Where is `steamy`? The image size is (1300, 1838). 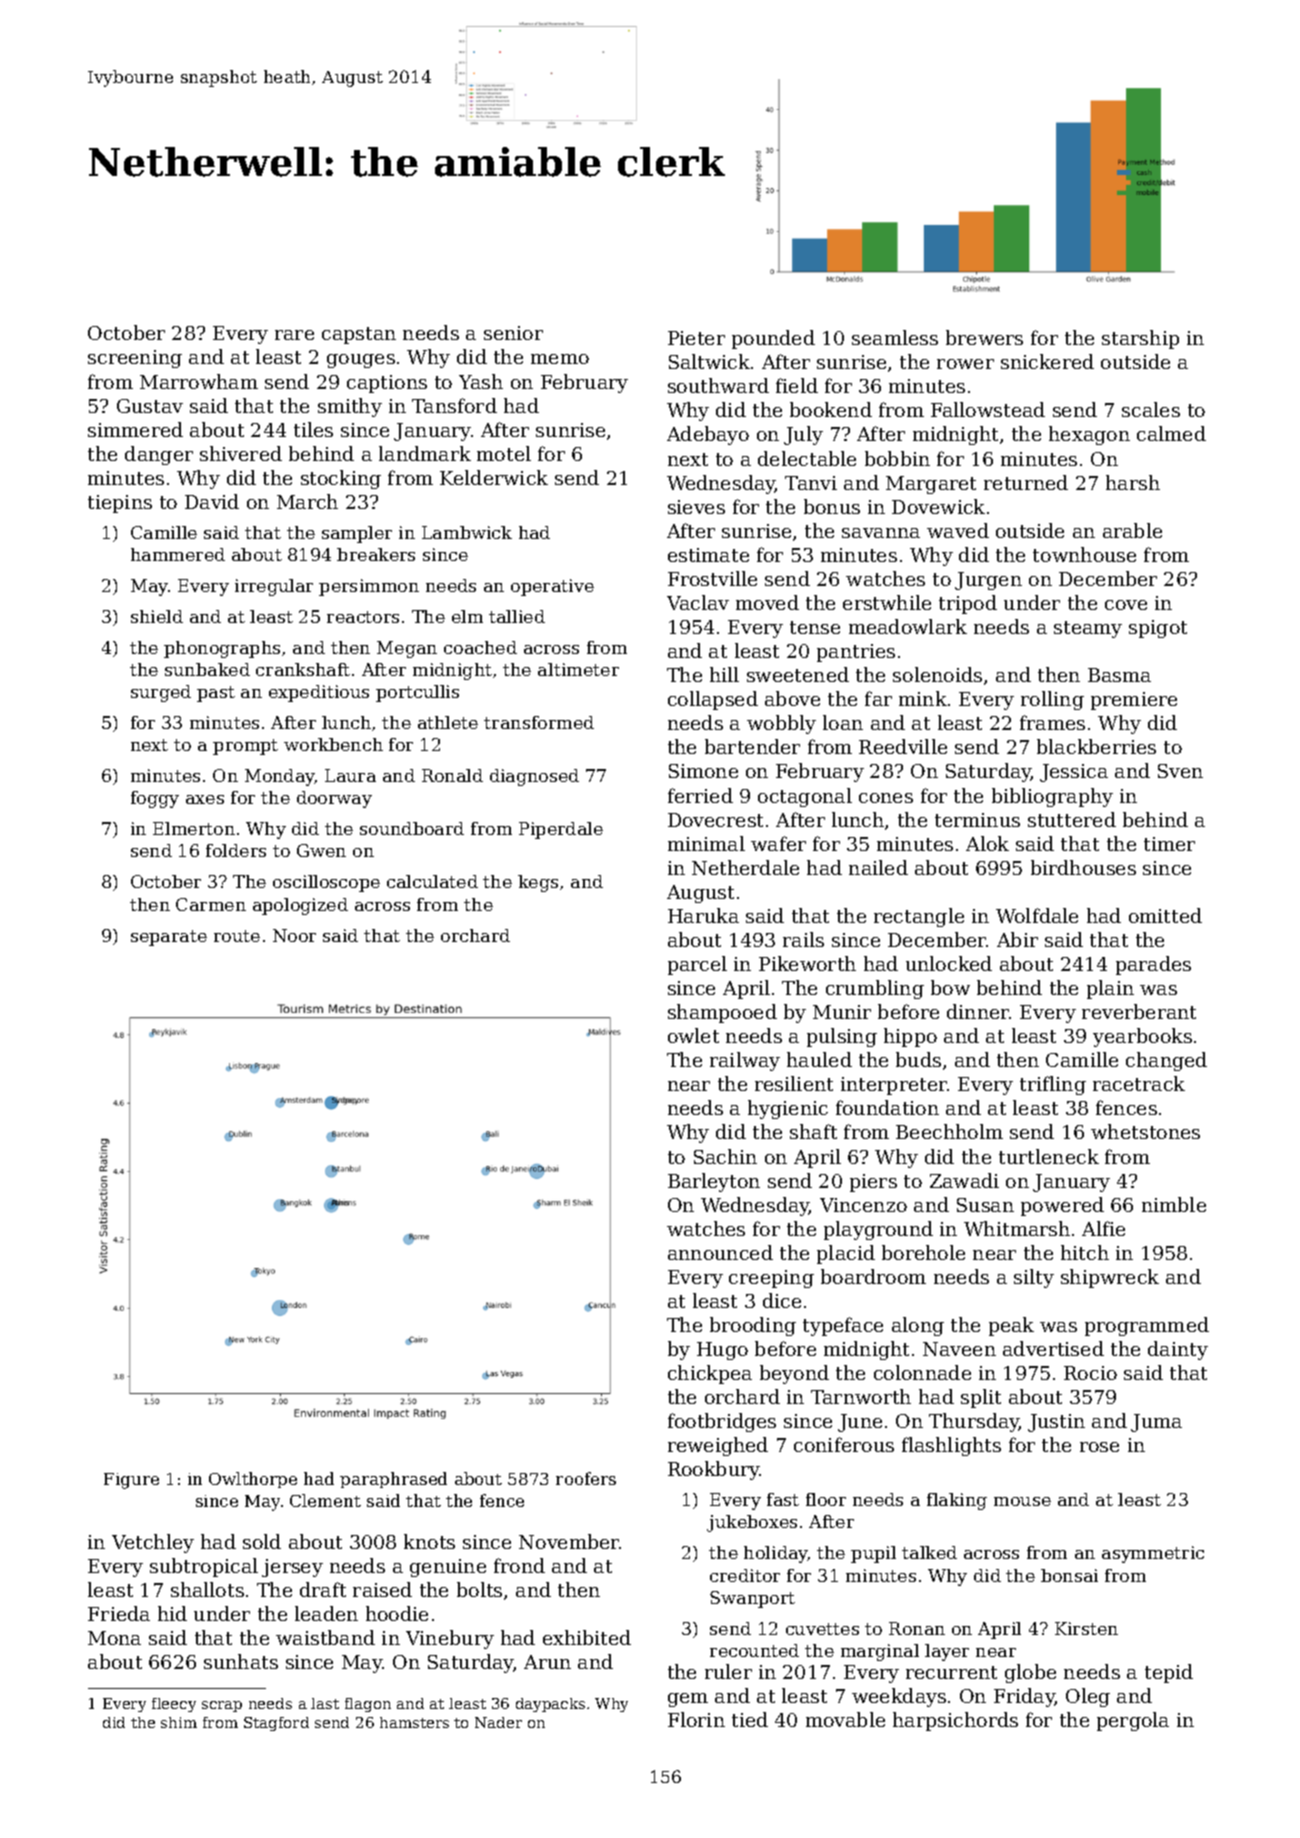
steamy is located at coordinates (1088, 629).
